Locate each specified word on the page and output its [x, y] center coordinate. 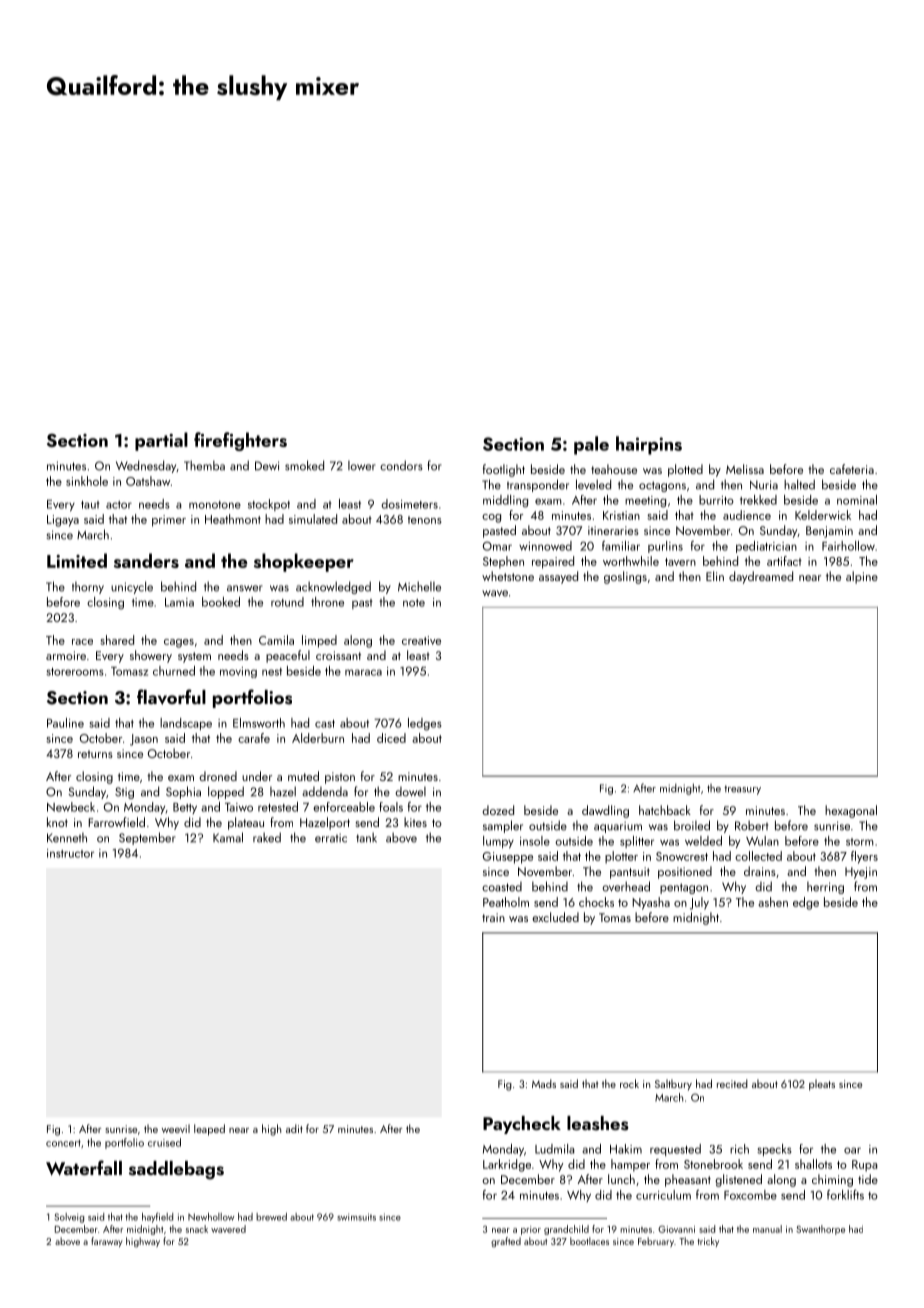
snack [197, 1229]
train [493, 917]
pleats [822, 1085]
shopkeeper [304, 562]
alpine [862, 577]
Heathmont [233, 519]
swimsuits [356, 1217]
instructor [70, 853]
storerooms [75, 672]
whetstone [508, 576]
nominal [857, 500]
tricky [708, 1242]
